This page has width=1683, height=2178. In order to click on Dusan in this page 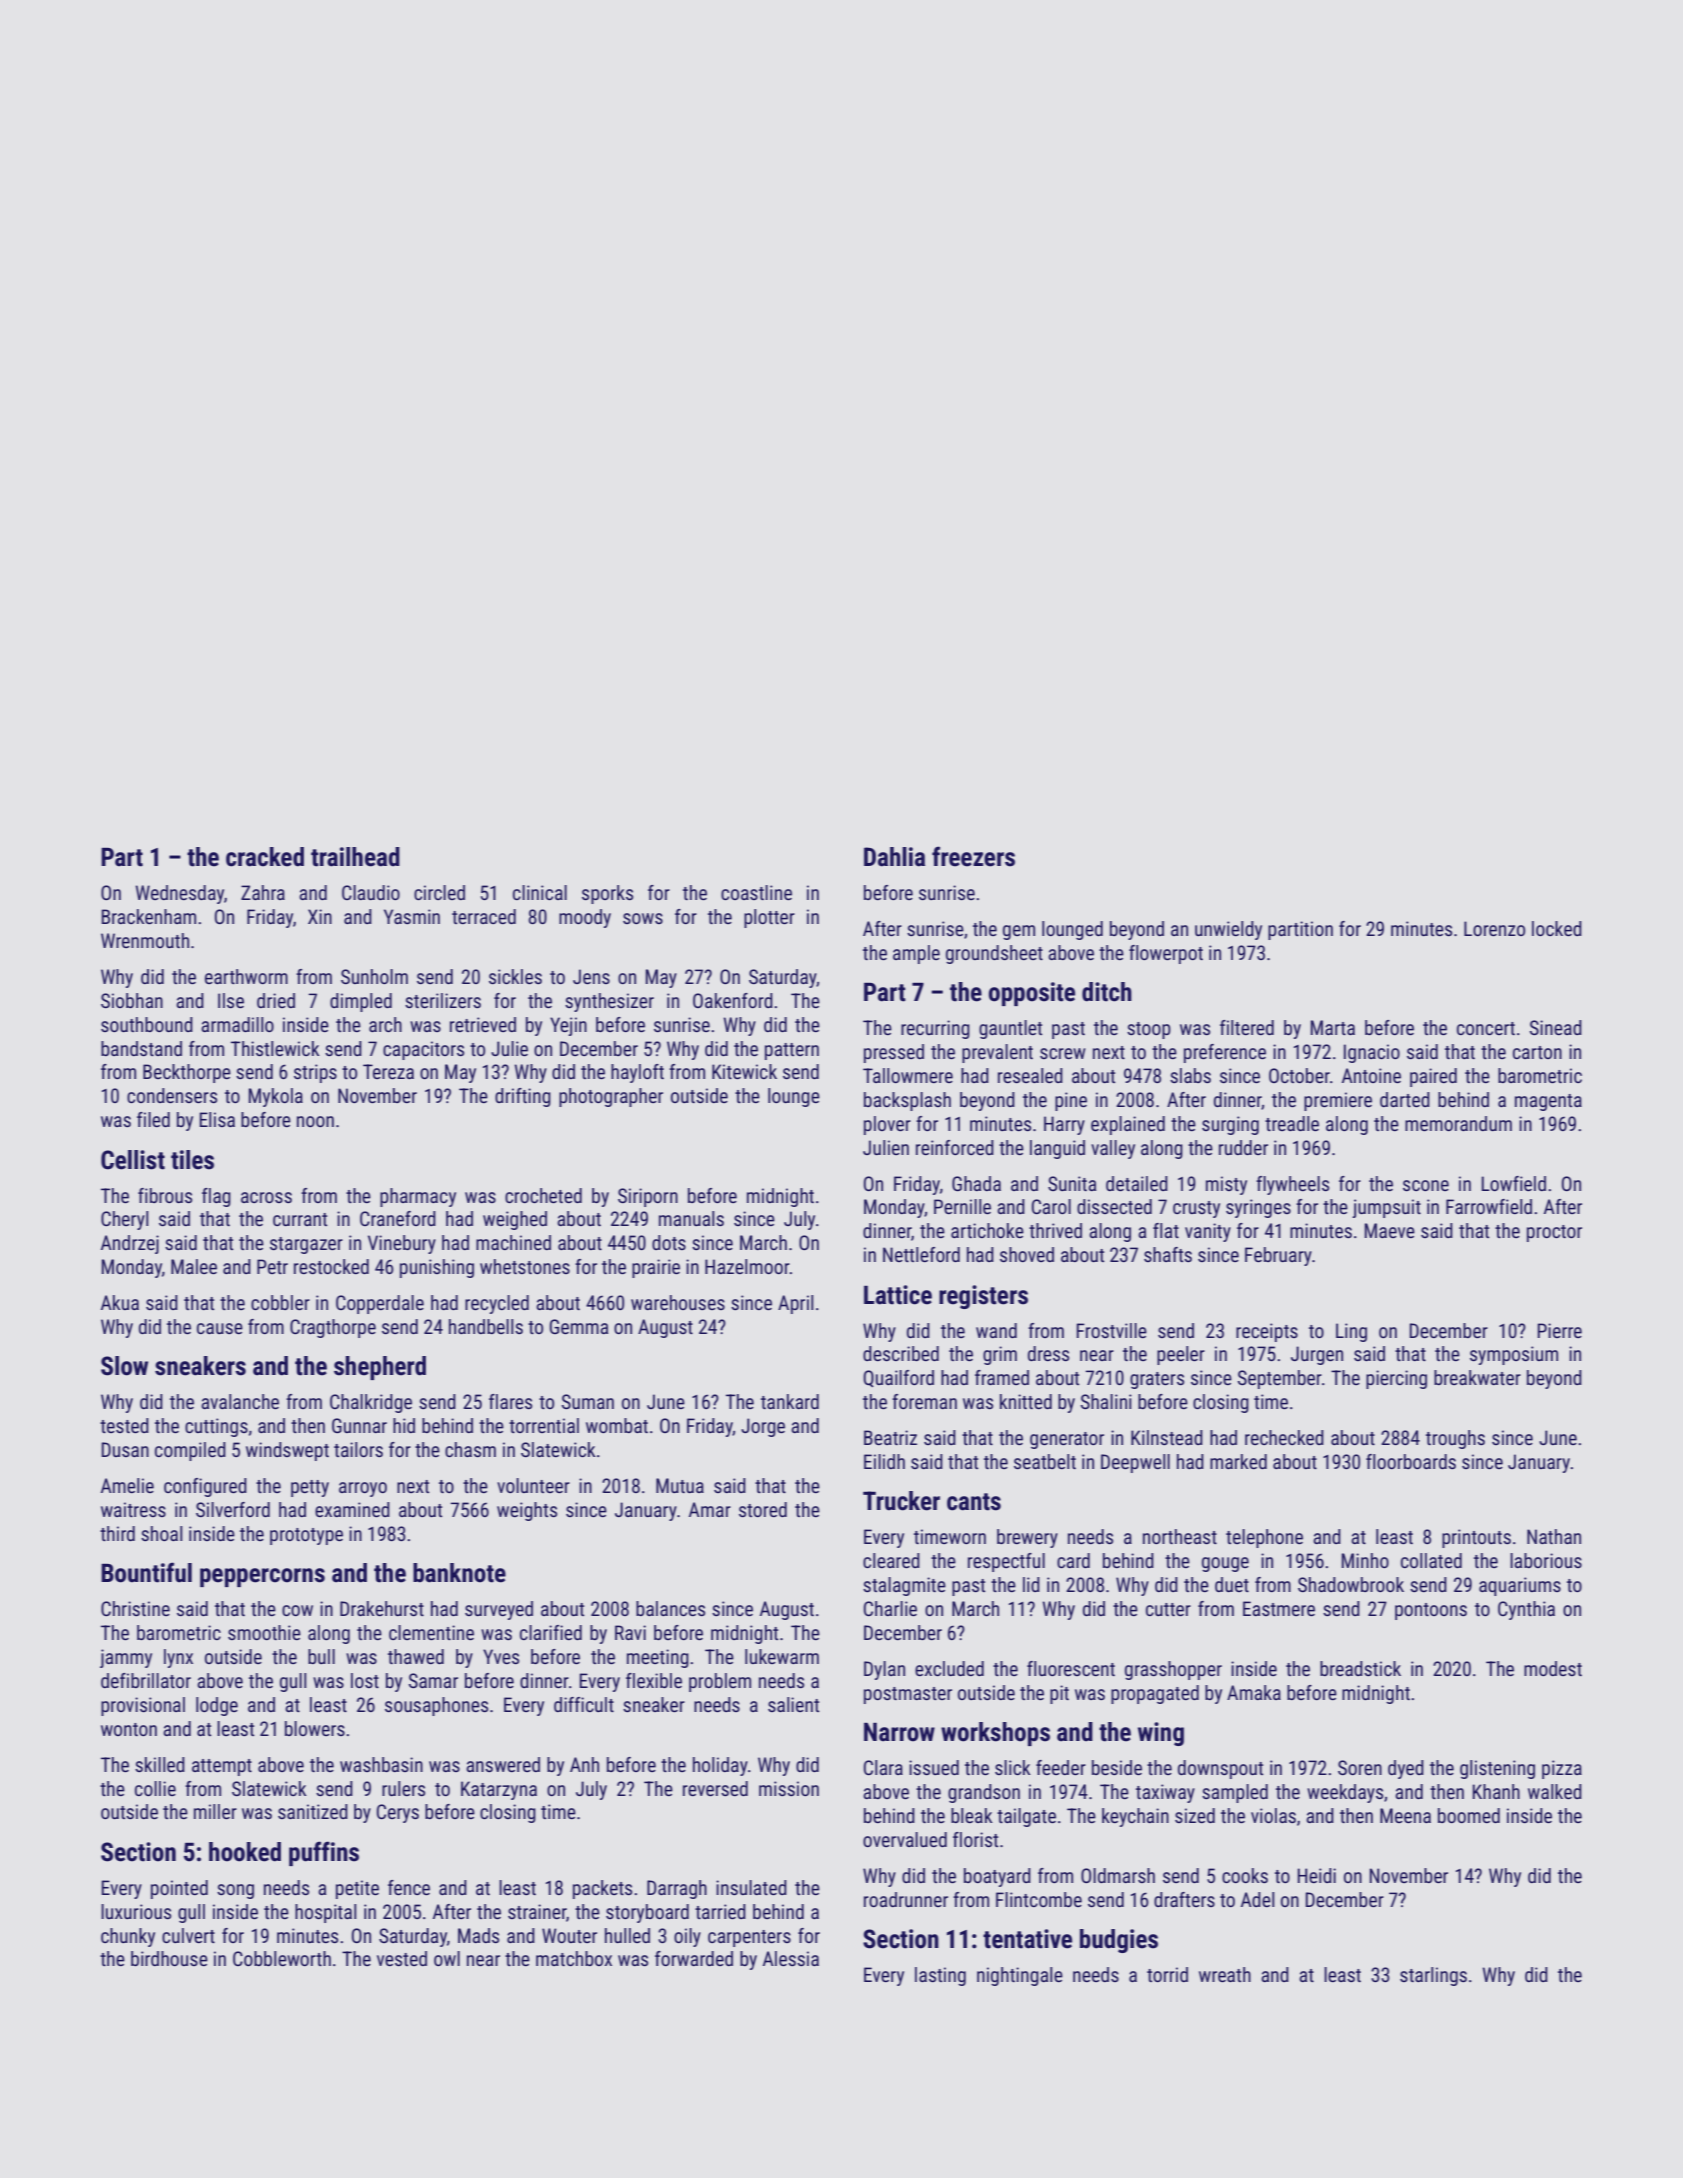, I will do `click(125, 1449)`.
